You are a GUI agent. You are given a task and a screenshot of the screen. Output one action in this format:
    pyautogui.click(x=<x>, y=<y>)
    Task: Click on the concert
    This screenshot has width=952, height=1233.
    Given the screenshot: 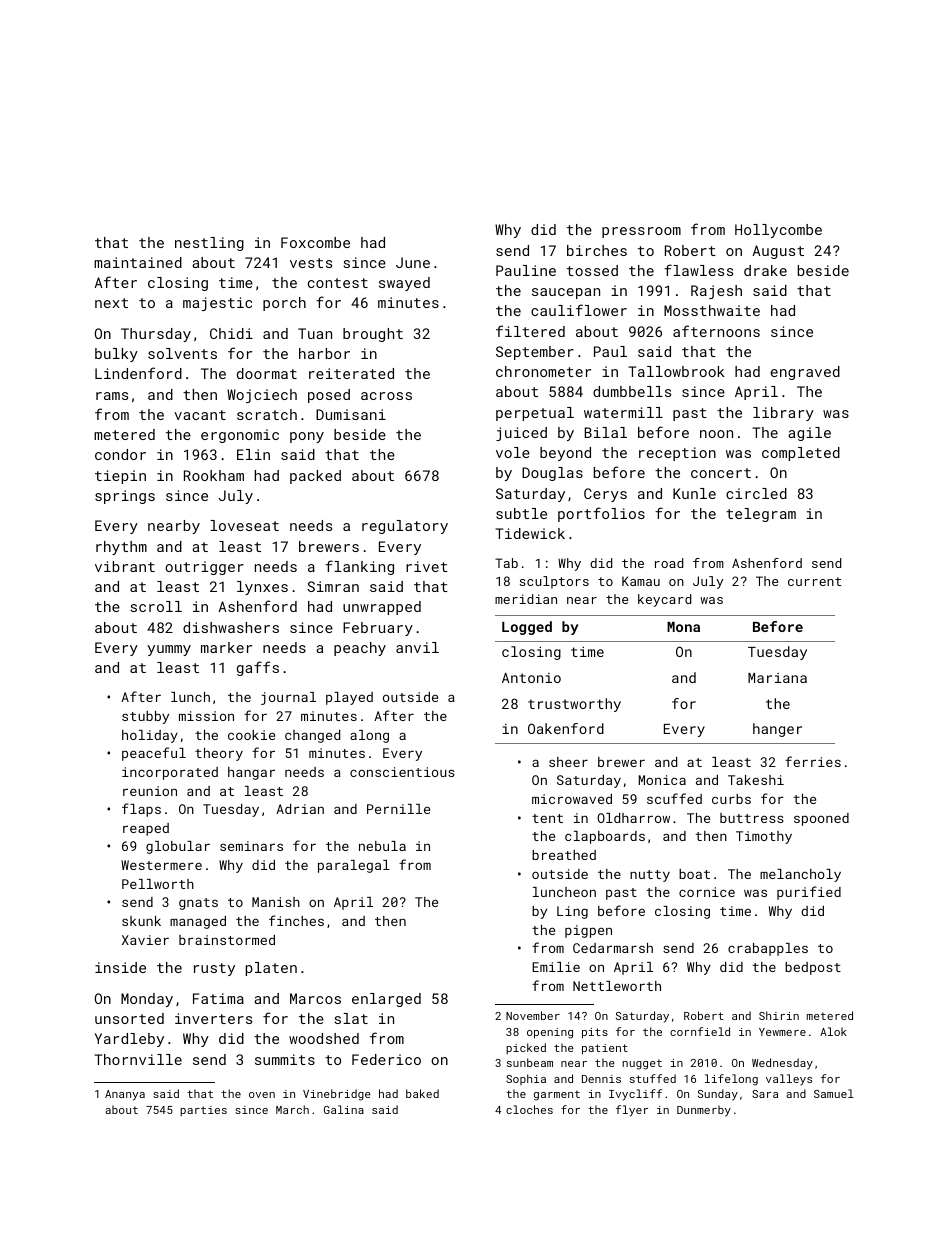 What is the action you would take?
    pyautogui.click(x=721, y=473)
